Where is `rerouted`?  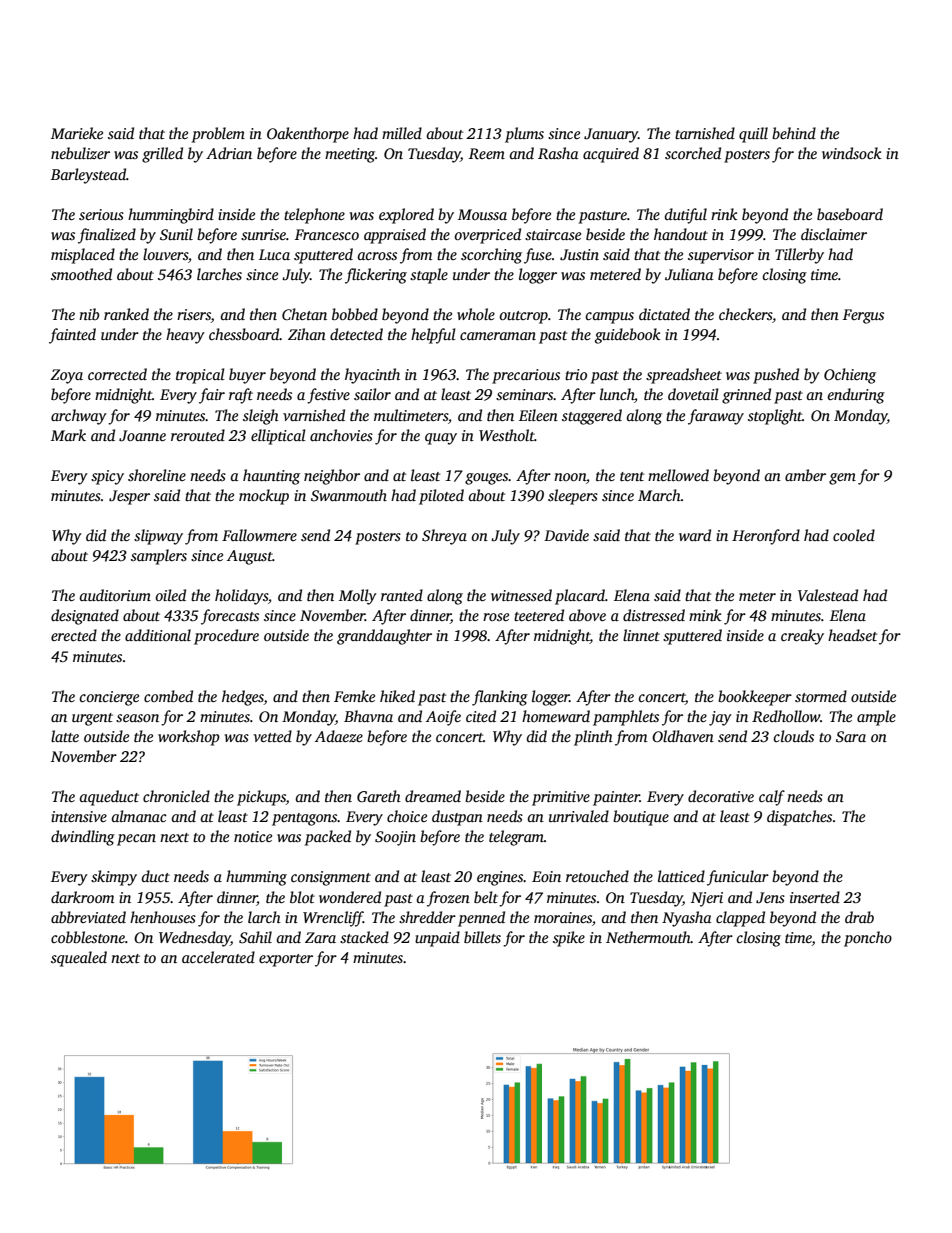
rerouted is located at coordinates (198, 435).
